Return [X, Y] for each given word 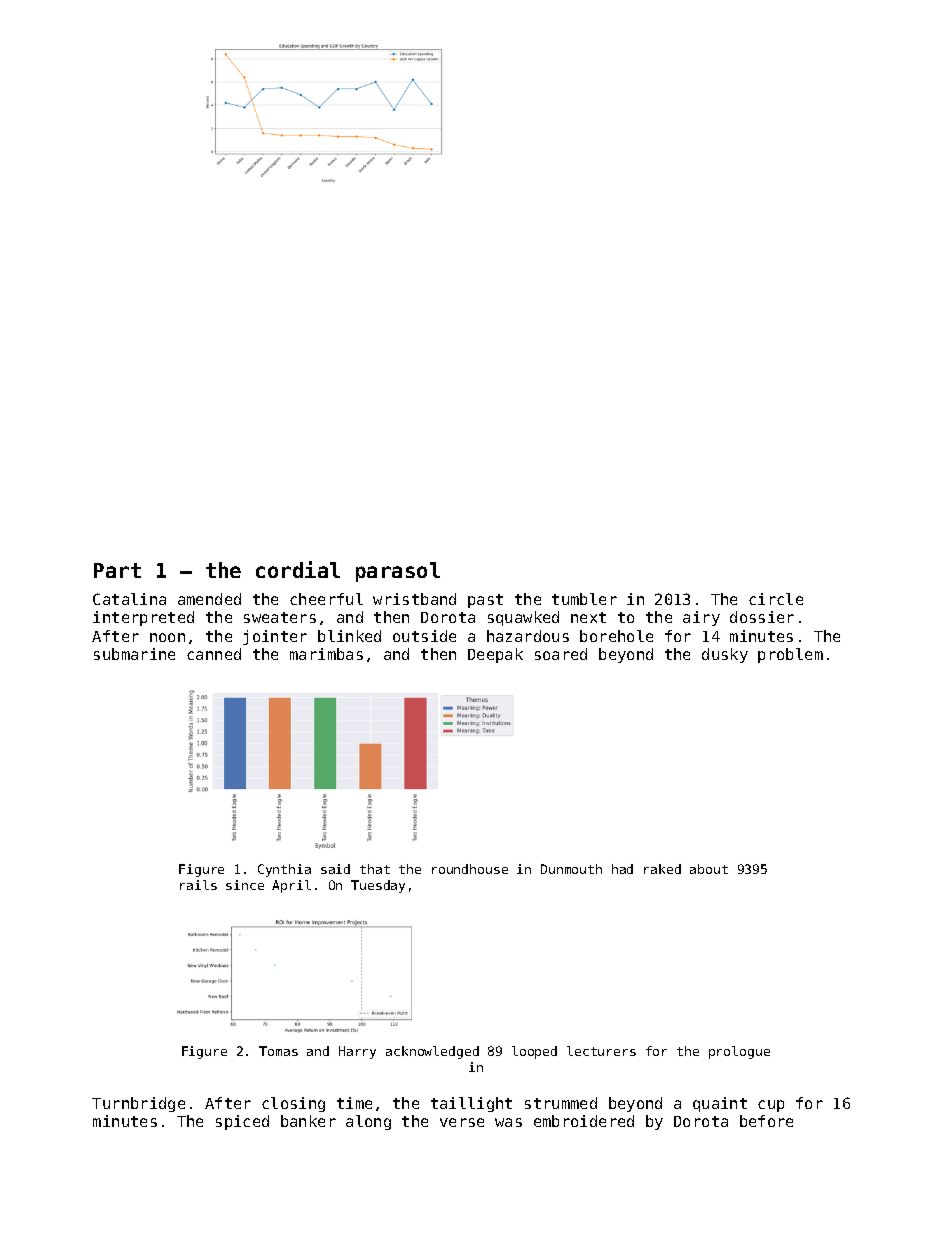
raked [662, 869]
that [375, 869]
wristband [414, 599]
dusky [725, 655]
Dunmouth [571, 869]
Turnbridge [138, 1104]
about [709, 869]
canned [214, 654]
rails [198, 885]
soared [561, 654]
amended [209, 599]
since [245, 885]
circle [776, 599]
